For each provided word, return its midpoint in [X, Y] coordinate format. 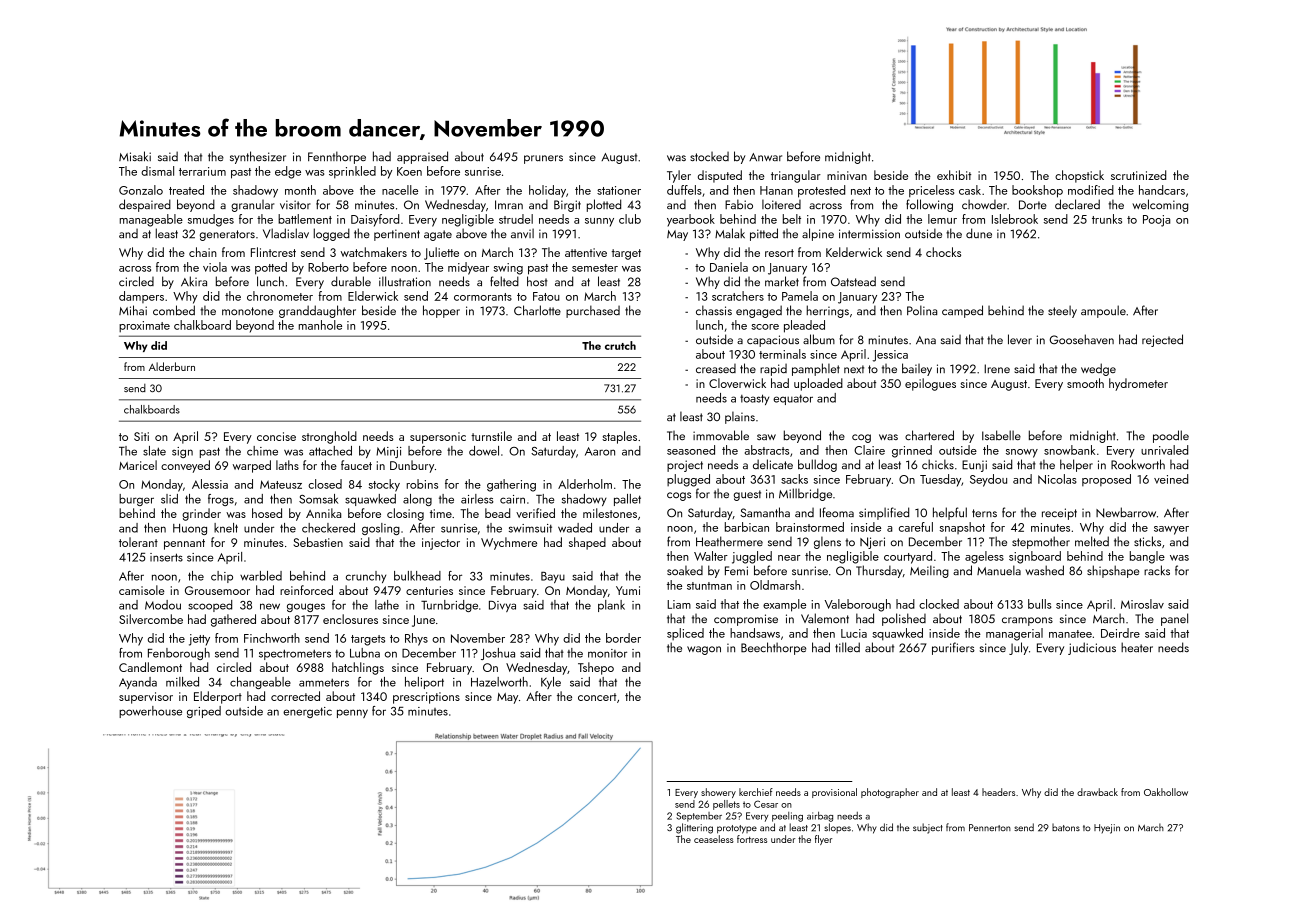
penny [352, 713]
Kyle [551, 683]
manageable [151, 220]
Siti [141, 436]
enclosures [350, 619]
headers [998, 792]
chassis [714, 310]
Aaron [600, 451]
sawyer [1171, 530]
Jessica [890, 356]
